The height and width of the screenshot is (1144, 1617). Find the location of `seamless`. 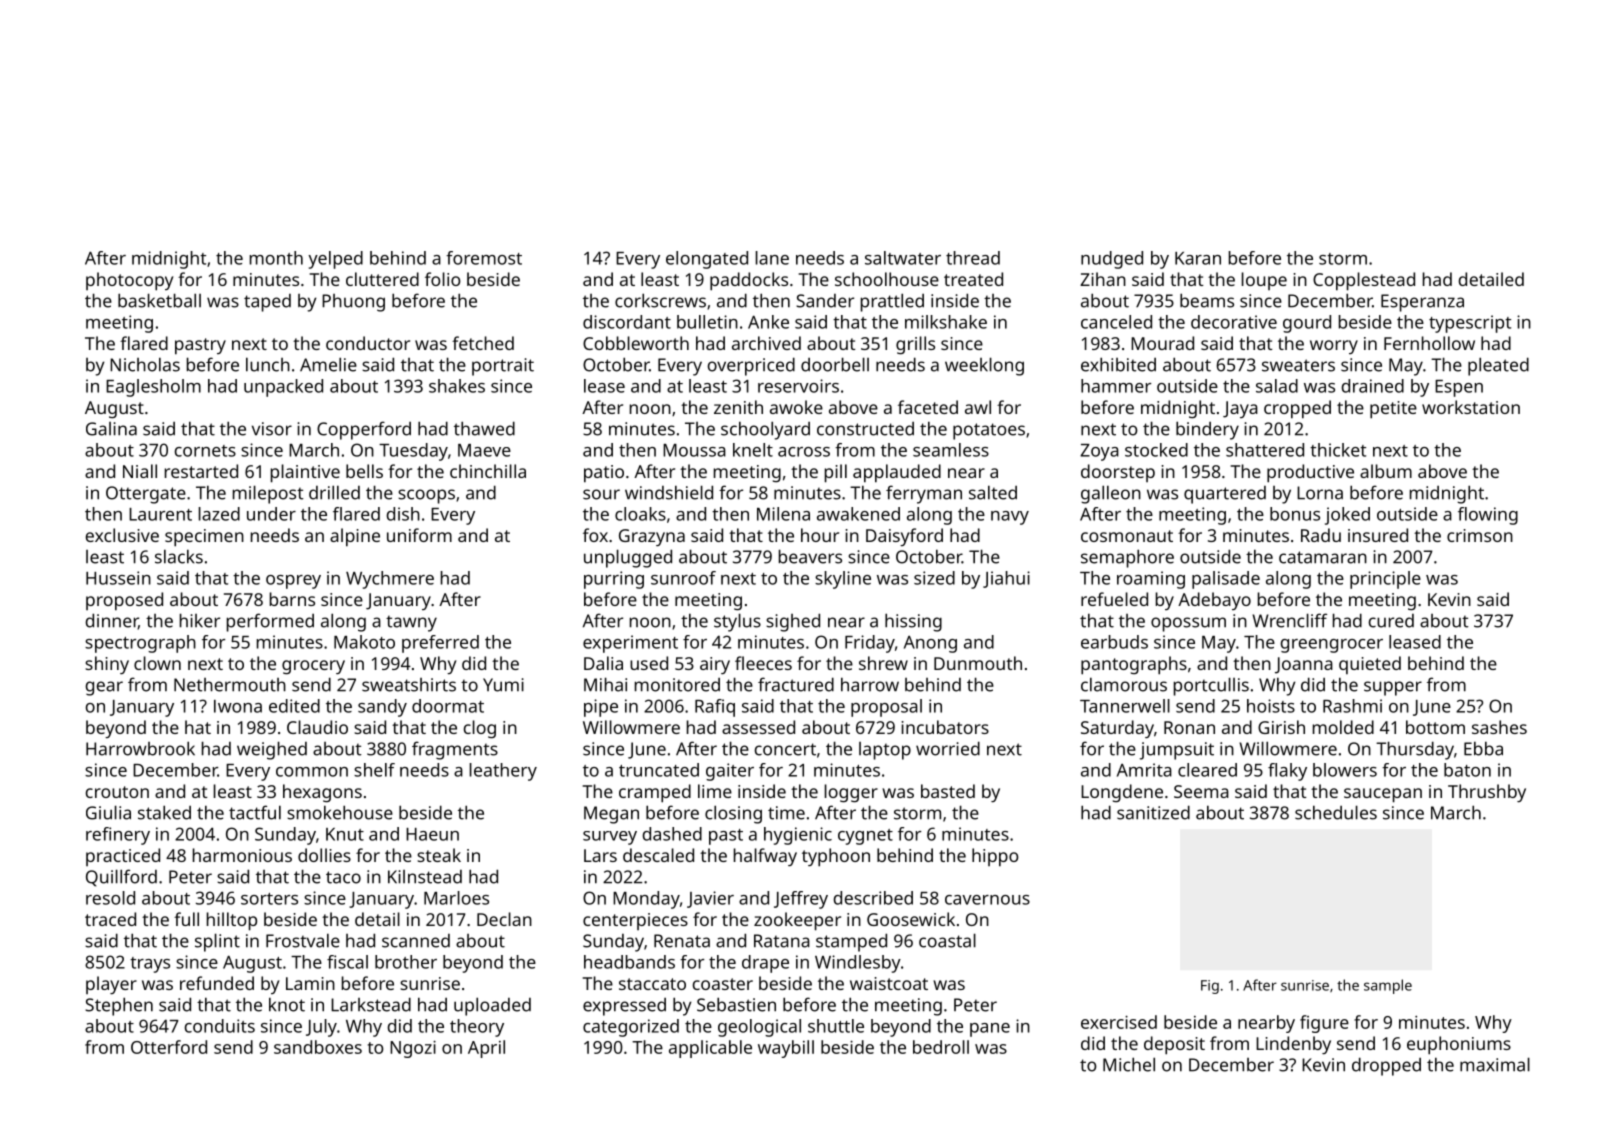

seamless is located at coordinates (951, 450).
